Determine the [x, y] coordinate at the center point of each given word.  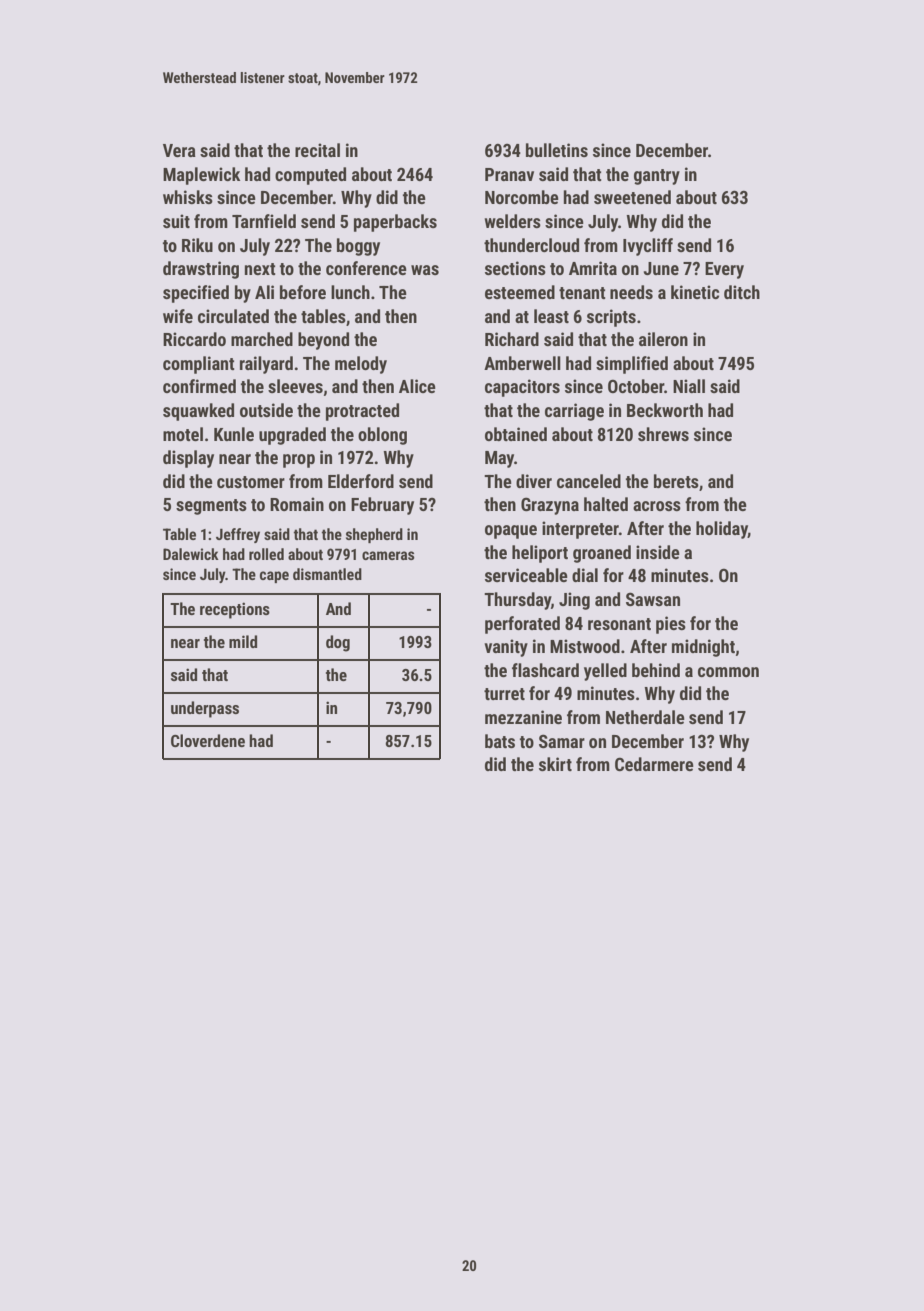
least [551, 316]
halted [606, 504]
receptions [235, 610]
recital [317, 150]
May [499, 459]
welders [513, 221]
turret [504, 694]
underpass [205, 709]
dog [338, 643]
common [728, 672]
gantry [657, 177]
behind [656, 670]
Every [724, 270]
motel [183, 434]
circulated [233, 316]
